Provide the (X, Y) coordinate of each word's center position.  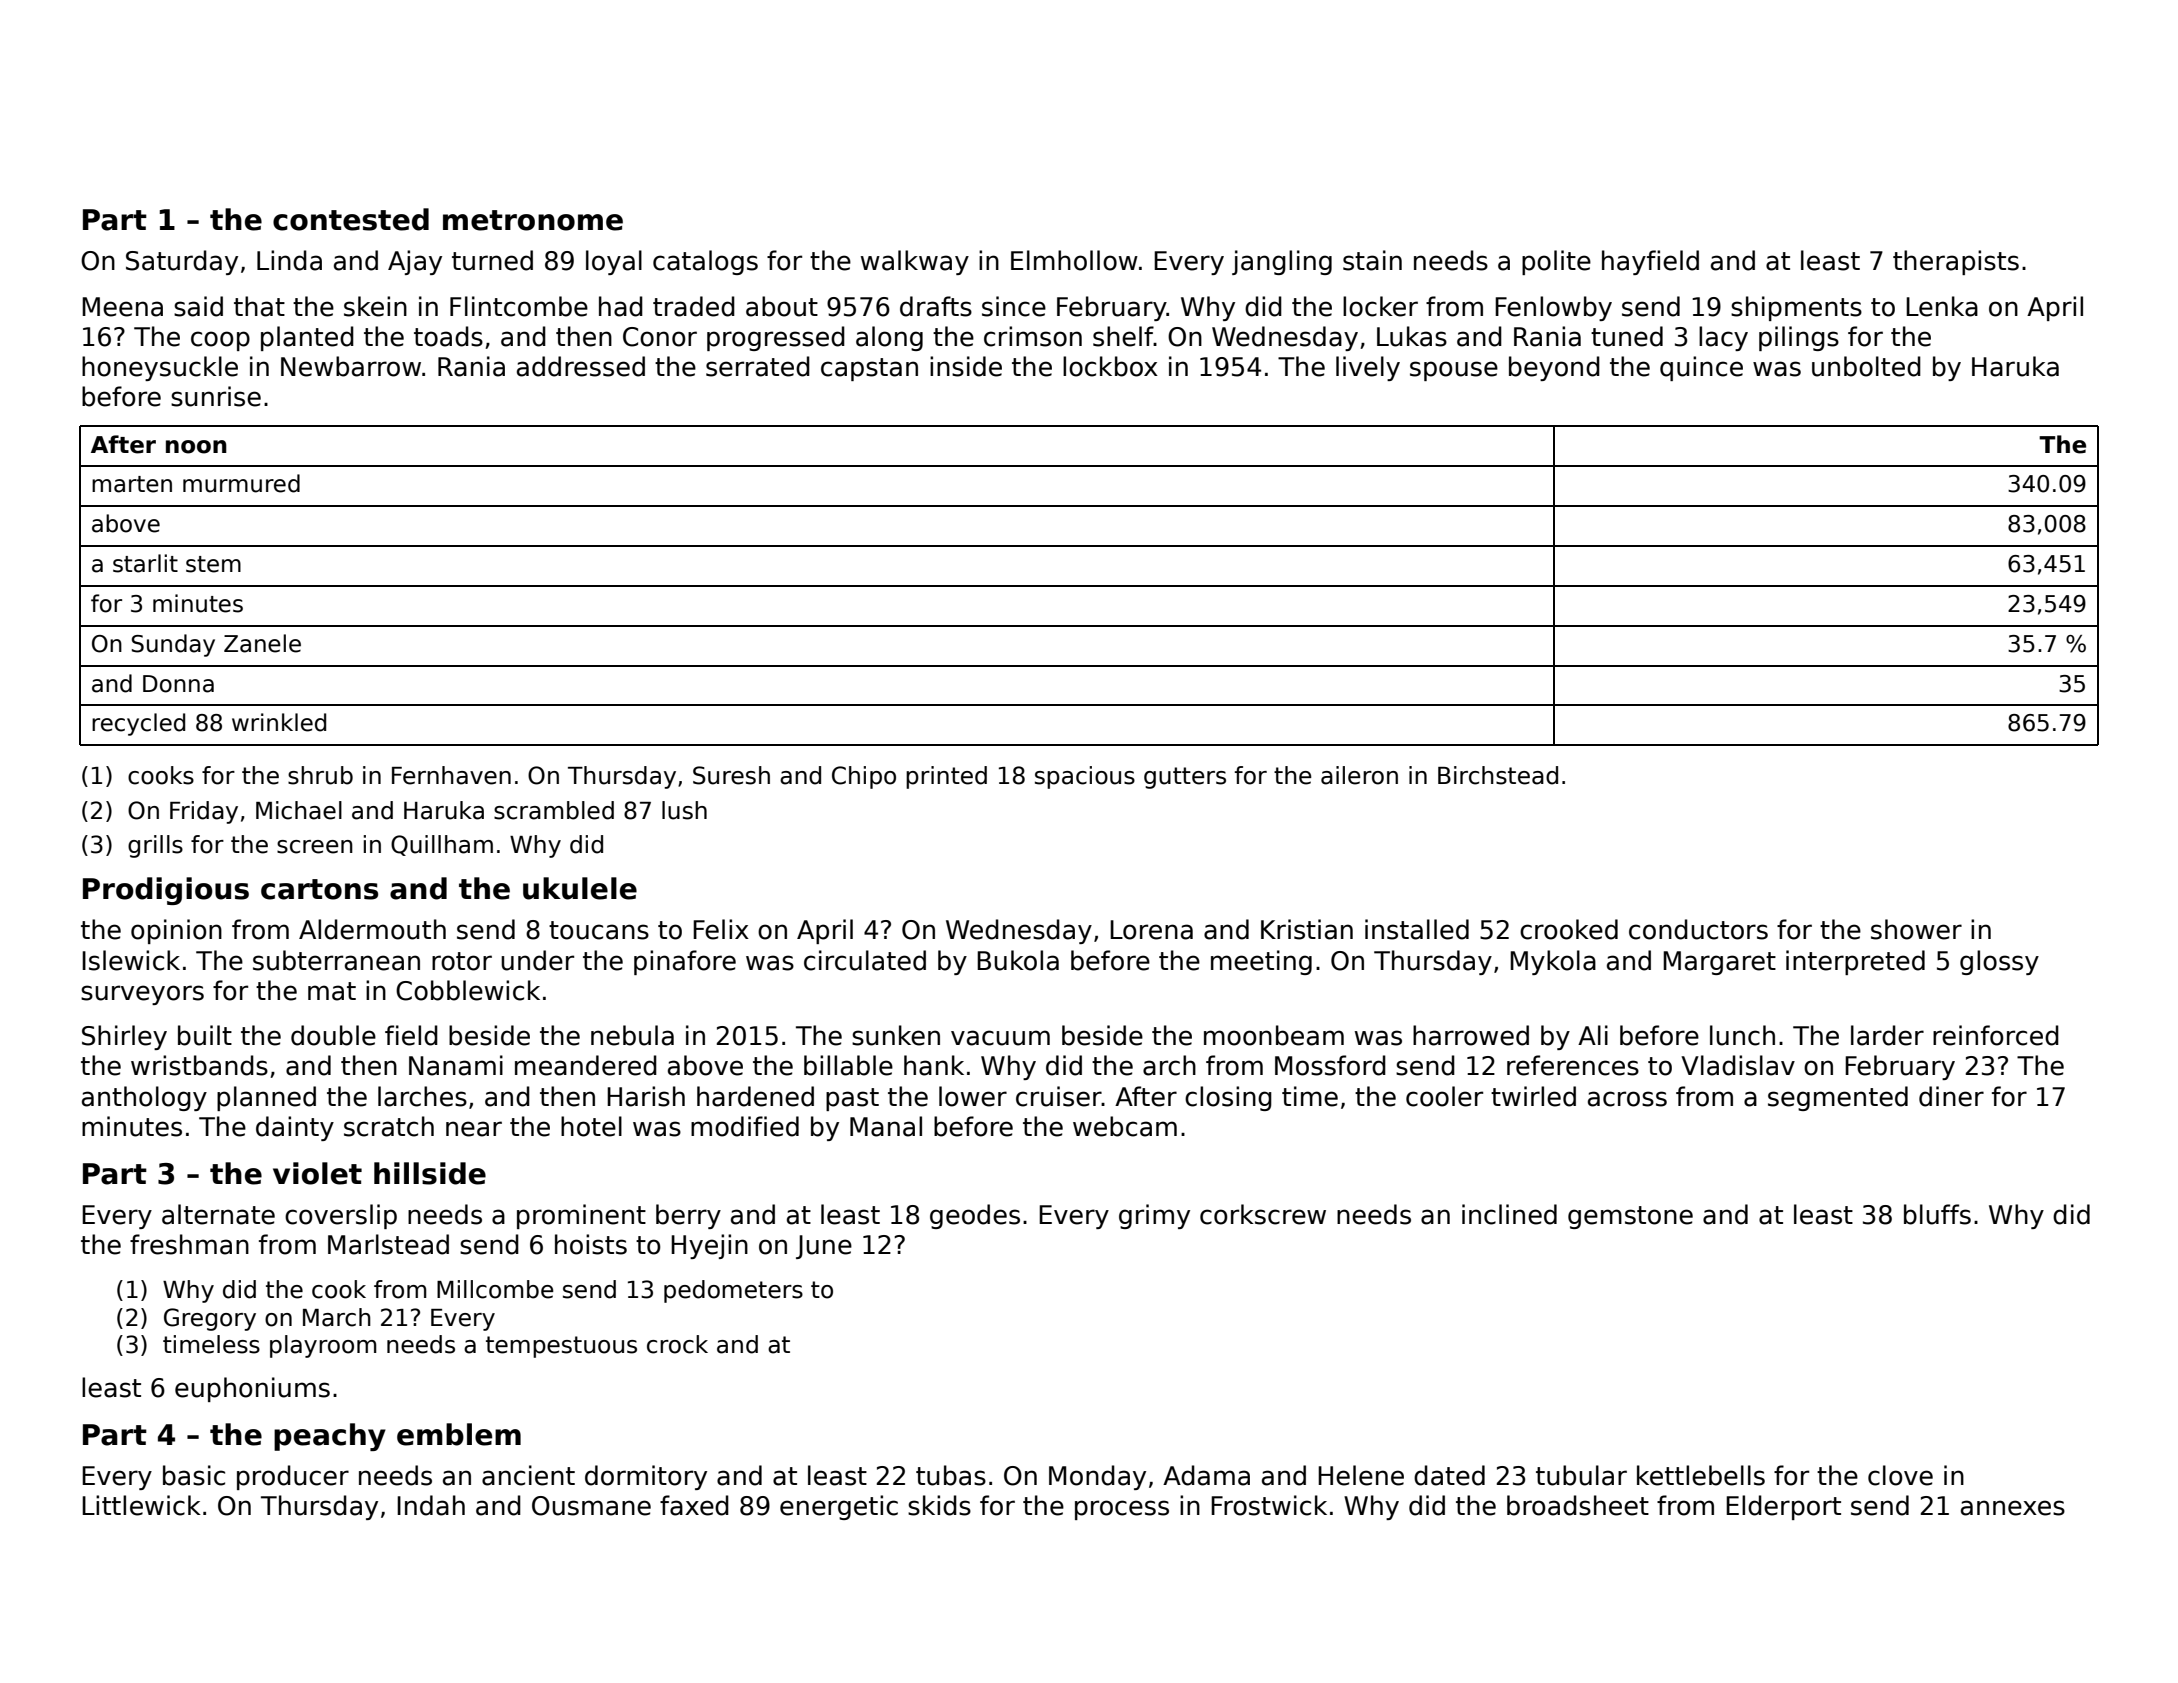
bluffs (1937, 1214)
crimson (1033, 336)
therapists (1956, 262)
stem (213, 564)
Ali (1593, 1035)
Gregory (210, 1319)
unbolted (1866, 366)
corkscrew (1263, 1214)
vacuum (1000, 1038)
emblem (459, 1434)
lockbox (1110, 366)
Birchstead (1498, 775)
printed (946, 777)
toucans (599, 930)
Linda (289, 260)
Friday (204, 812)
